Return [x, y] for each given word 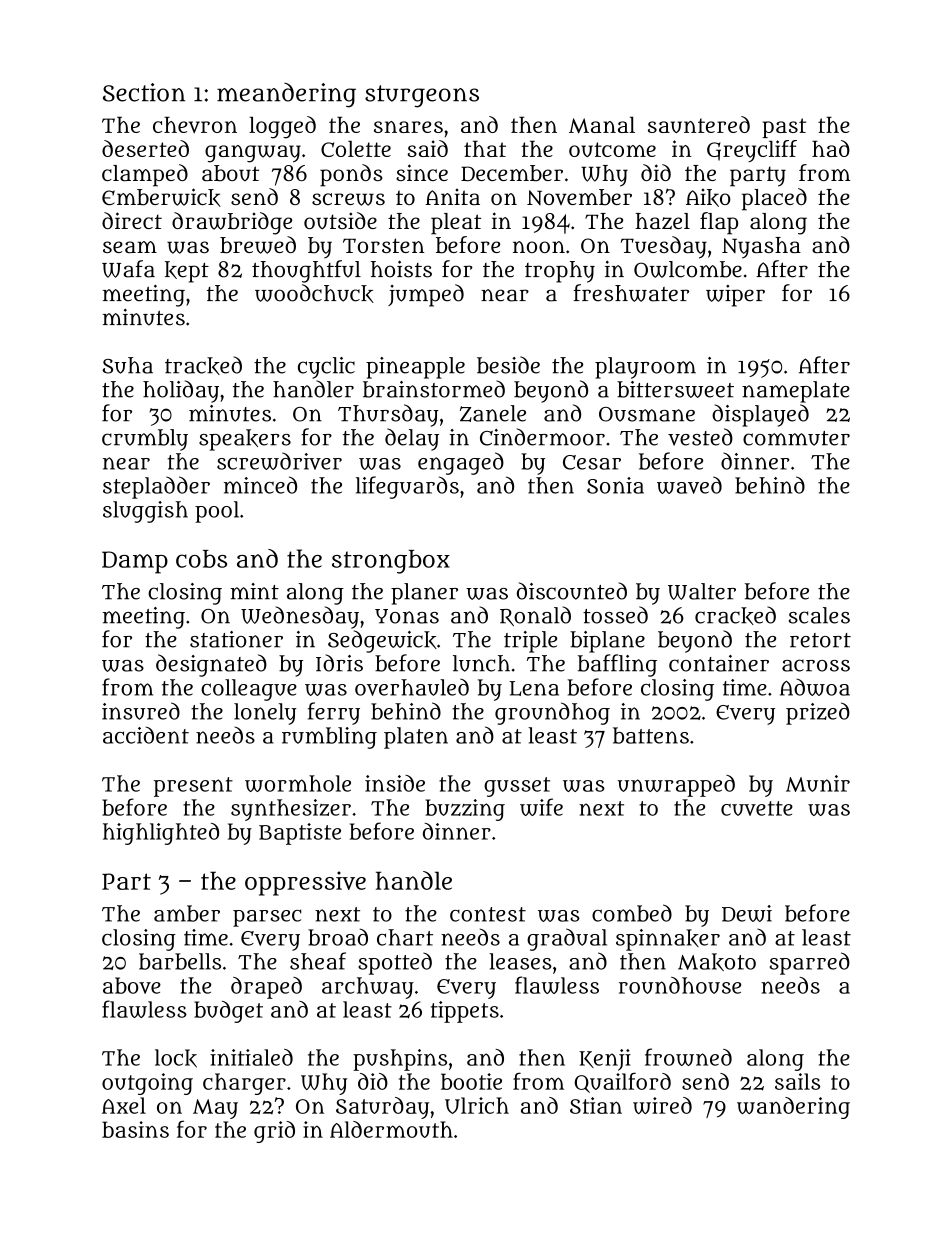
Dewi [747, 913]
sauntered [699, 124]
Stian [596, 1105]
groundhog [552, 713]
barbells [180, 961]
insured [141, 711]
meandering [286, 95]
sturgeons [422, 96]
